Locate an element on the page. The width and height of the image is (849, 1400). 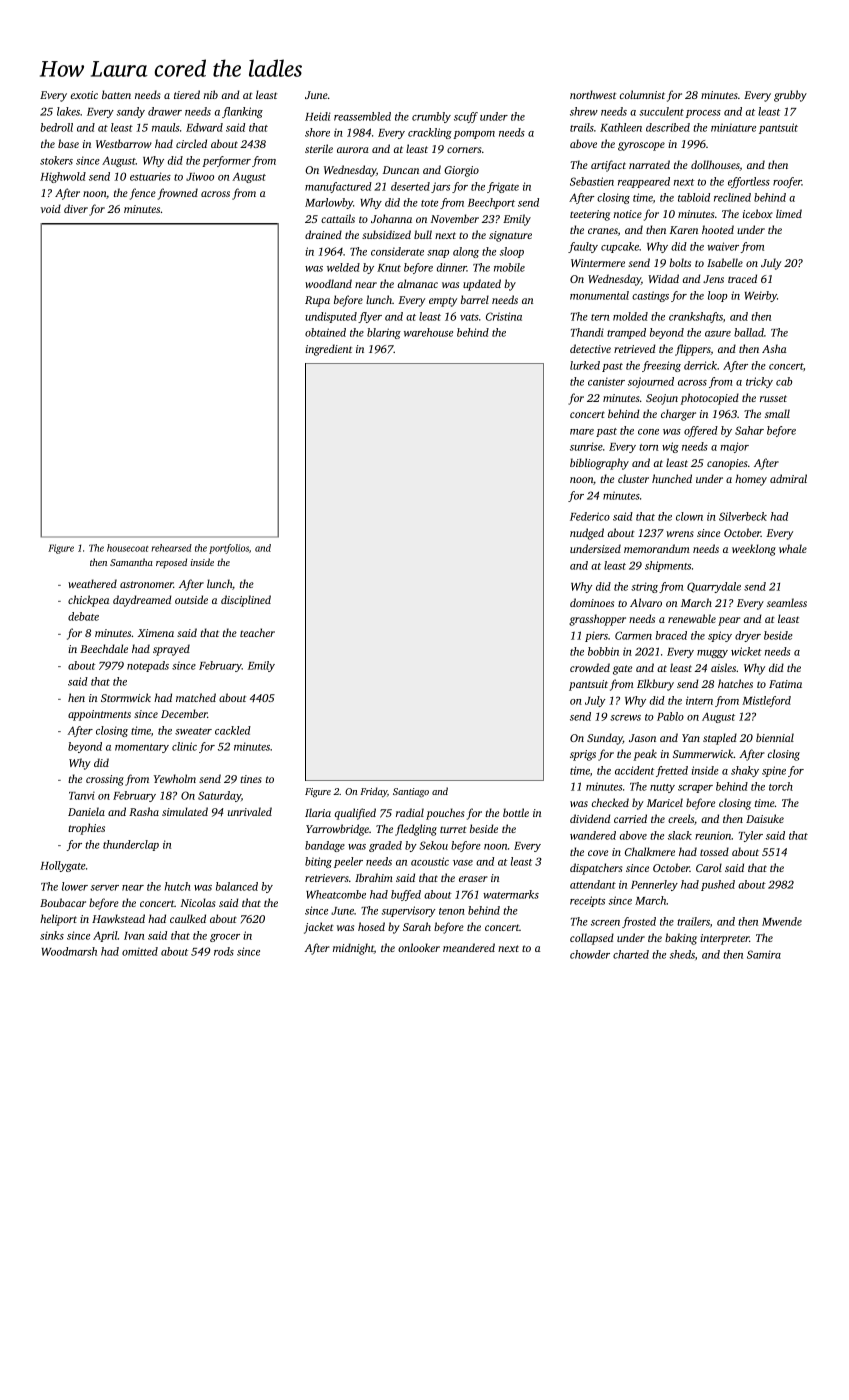
ingredient is located at coordinates (328, 350).
